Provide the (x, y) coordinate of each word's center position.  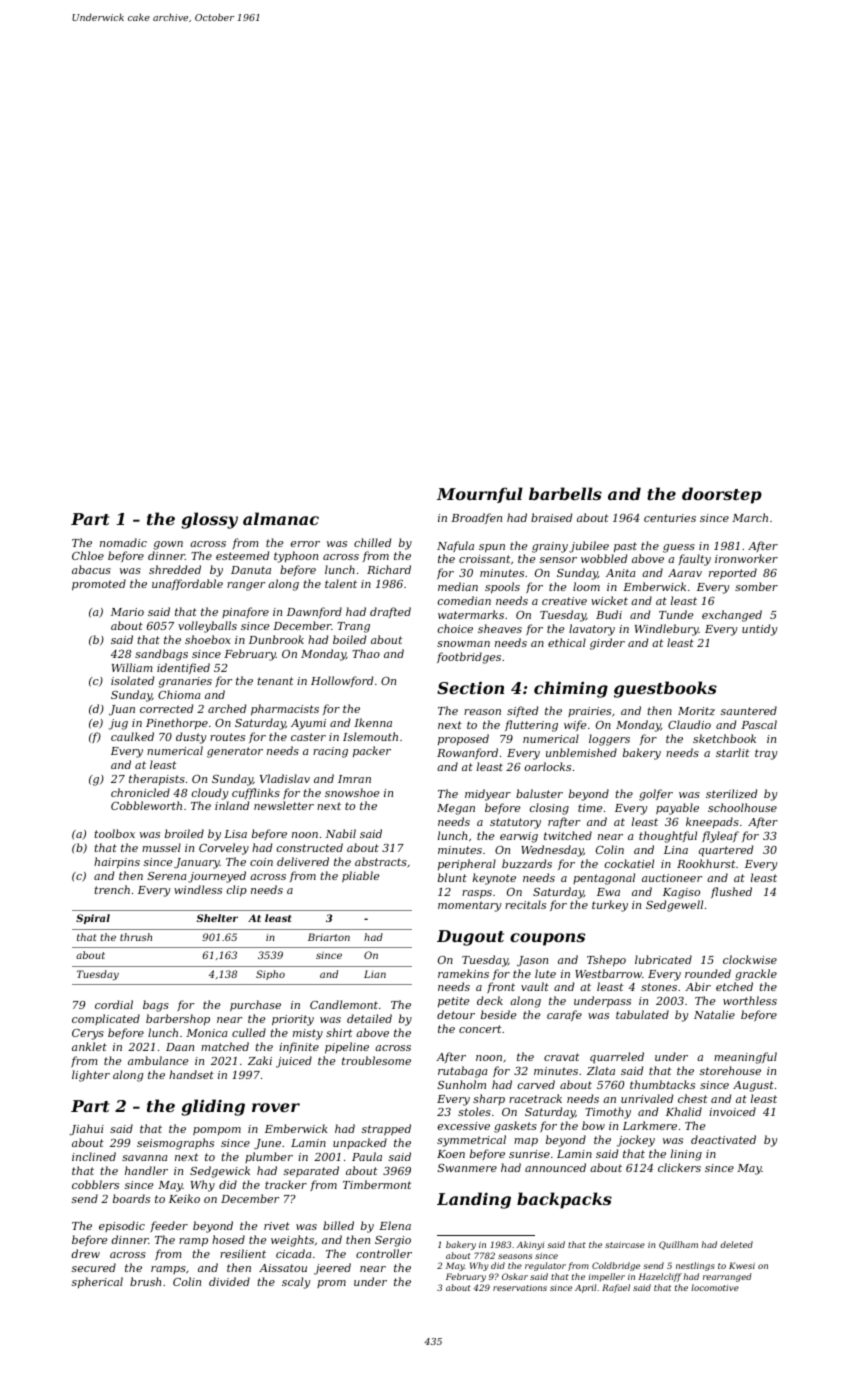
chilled (372, 542)
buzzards (527, 863)
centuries (670, 518)
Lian (375, 974)
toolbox (115, 833)
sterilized (731, 793)
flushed (731, 892)
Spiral (93, 919)
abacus (91, 569)
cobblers (95, 1184)
